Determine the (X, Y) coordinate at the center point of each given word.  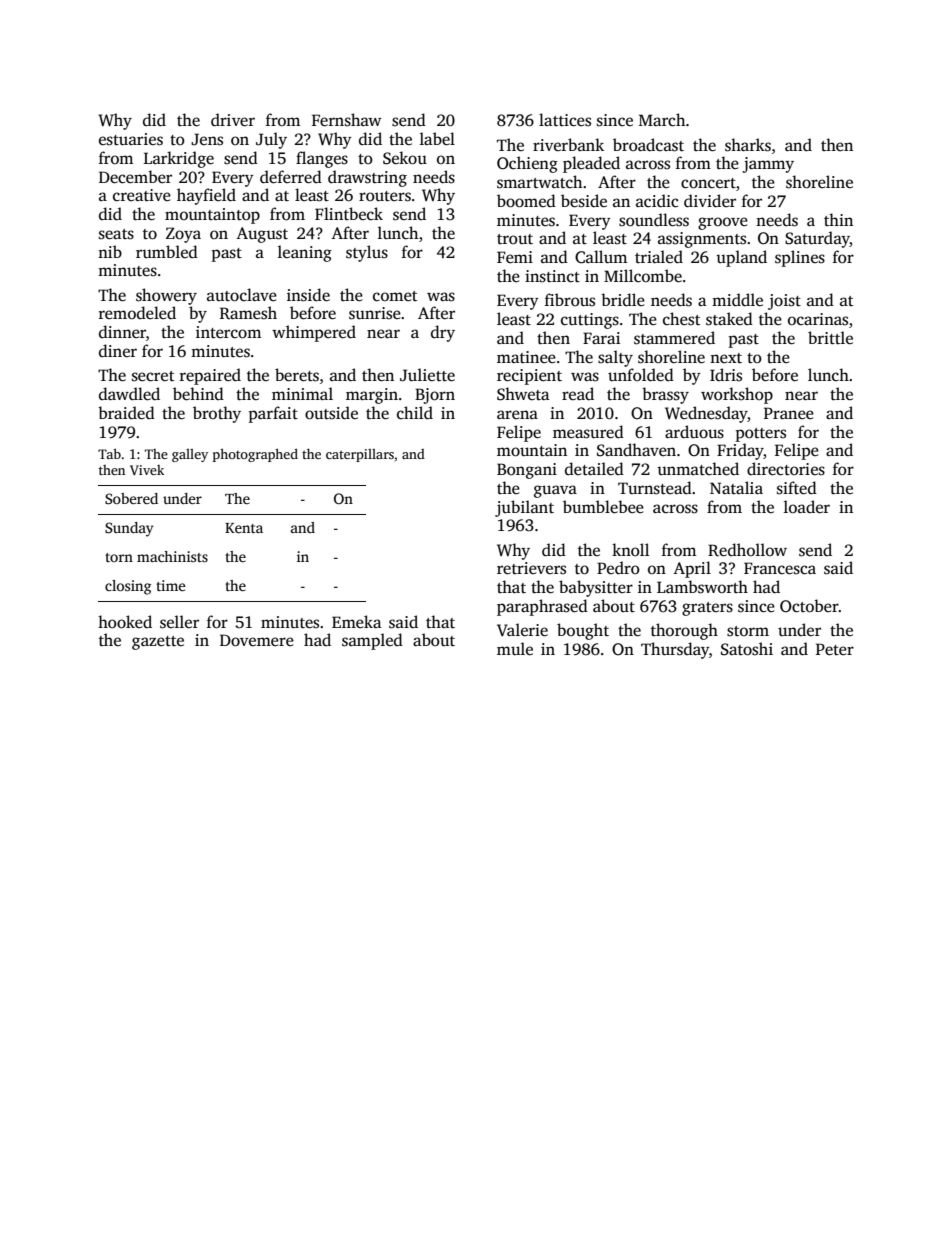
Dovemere (257, 640)
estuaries (131, 139)
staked (729, 319)
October (809, 606)
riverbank (568, 144)
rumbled (167, 251)
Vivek (147, 470)
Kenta (244, 528)
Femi (515, 257)
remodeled (137, 312)
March (662, 120)
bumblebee (603, 507)
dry (443, 333)
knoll (630, 549)
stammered (674, 338)
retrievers (531, 568)
